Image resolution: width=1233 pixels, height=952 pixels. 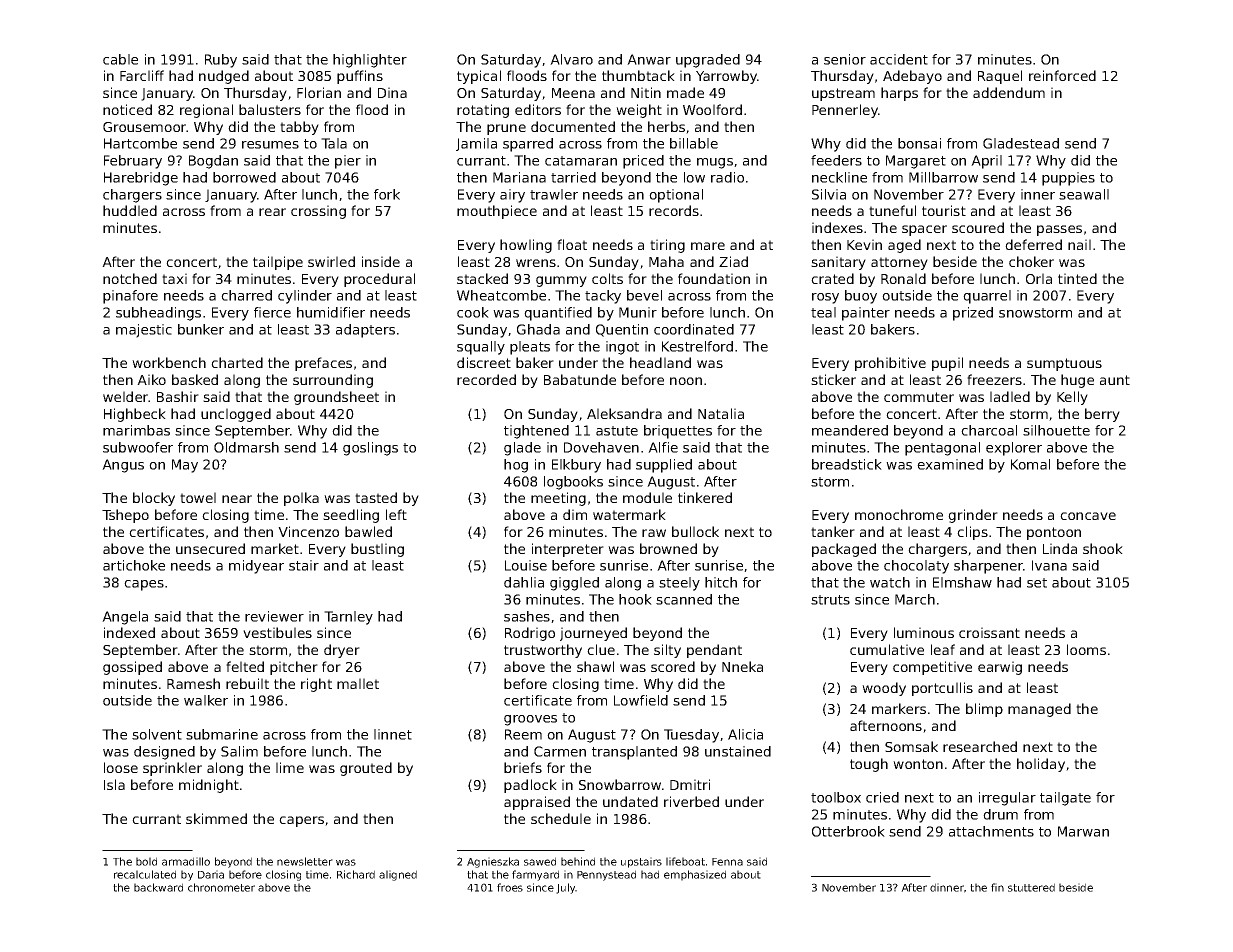 I want to click on subwoofer, so click(x=138, y=447).
